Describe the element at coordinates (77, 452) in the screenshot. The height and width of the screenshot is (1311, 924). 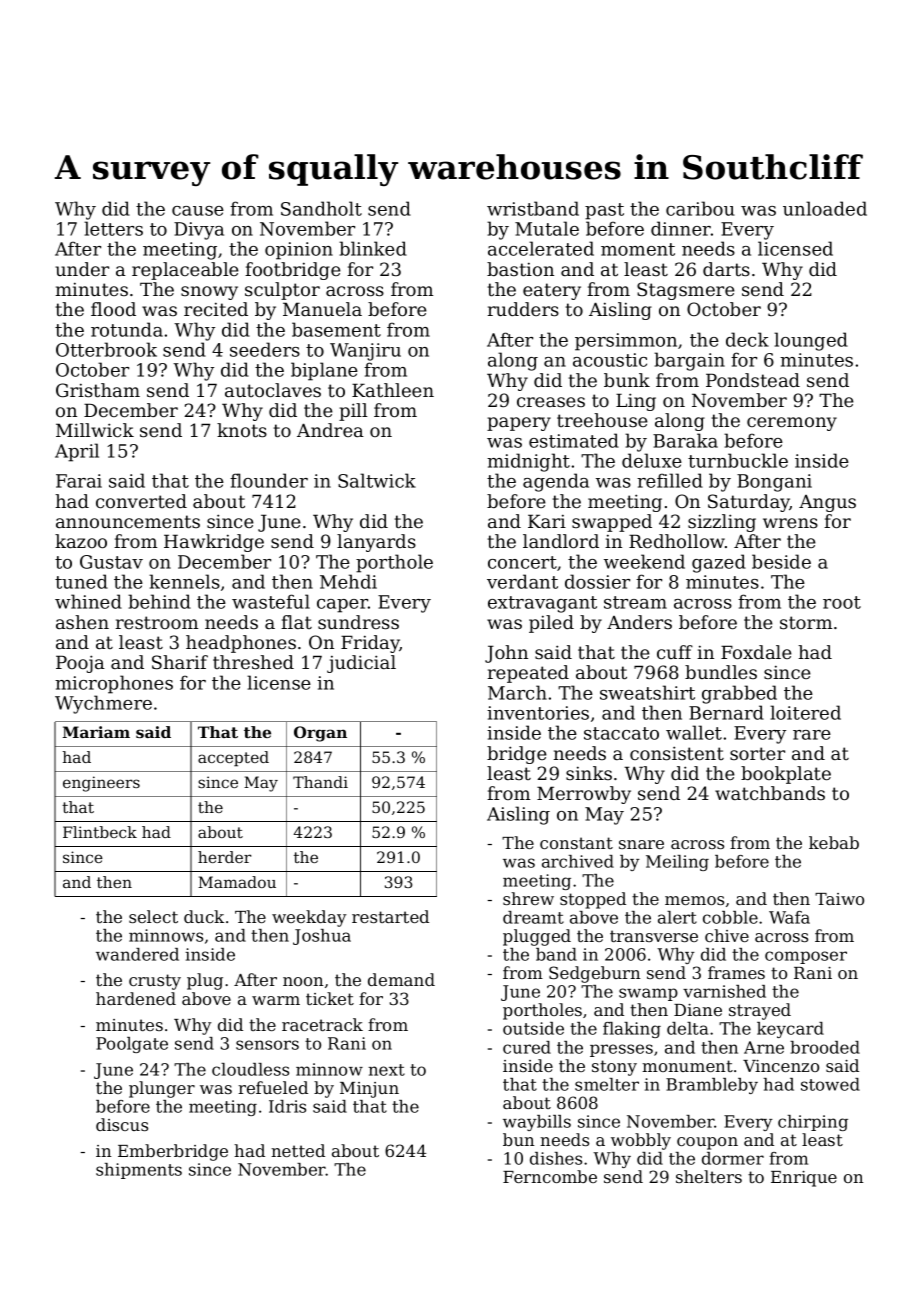
I see `April` at that location.
